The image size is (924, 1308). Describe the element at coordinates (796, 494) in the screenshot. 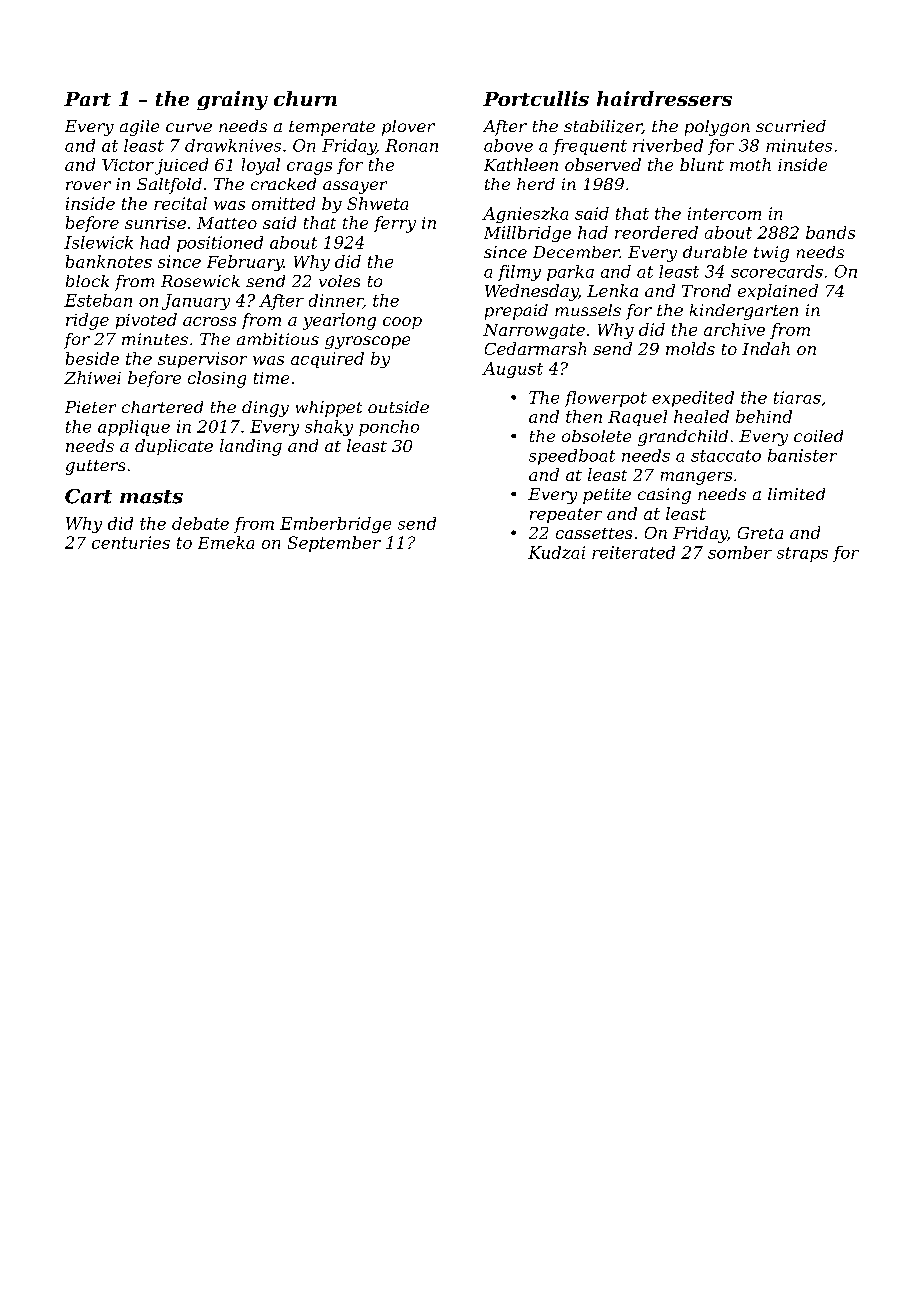

I see `limited` at that location.
